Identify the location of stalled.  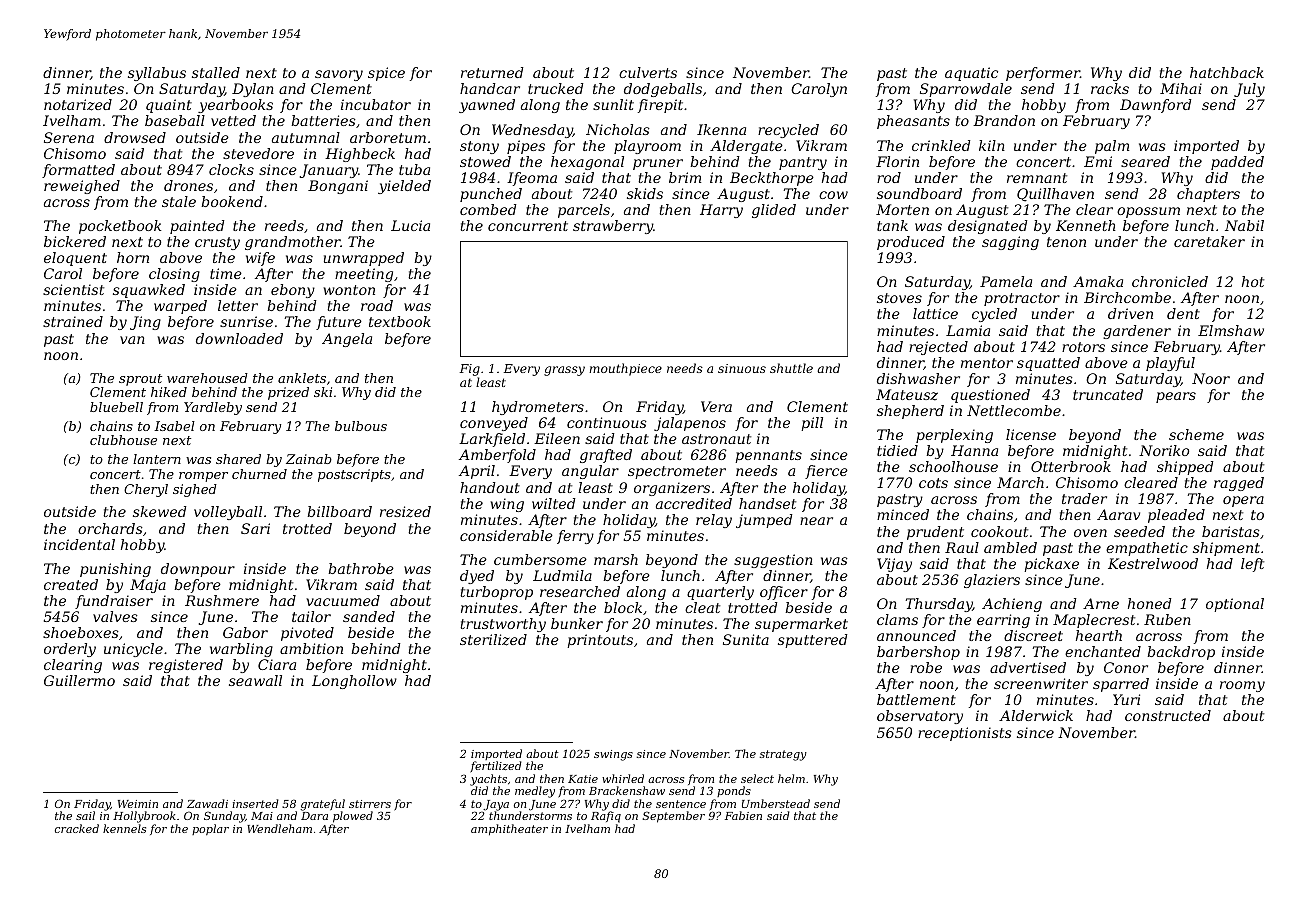
(216, 72).
